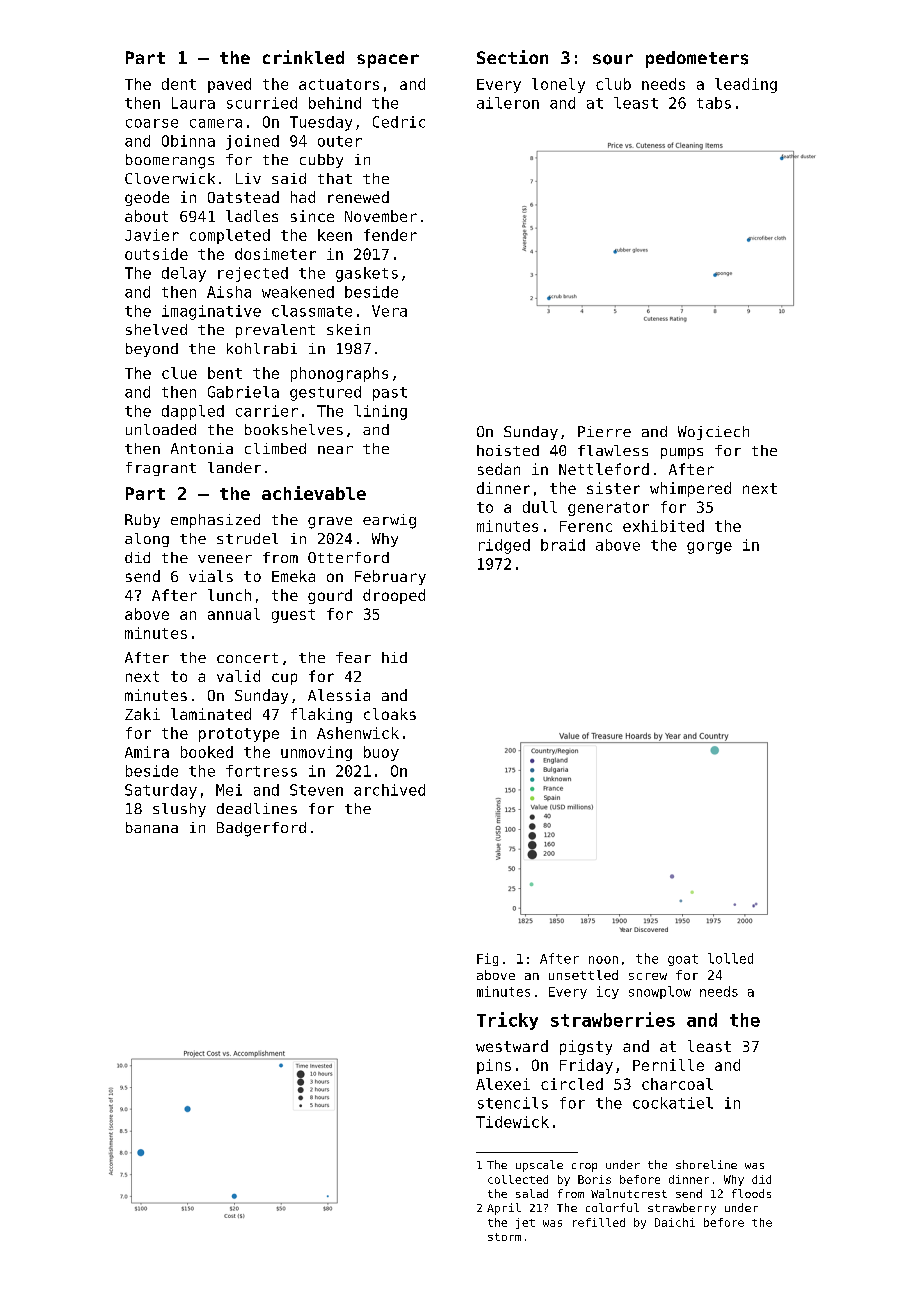  Describe the element at coordinates (394, 596) in the page. I see `drooped` at that location.
